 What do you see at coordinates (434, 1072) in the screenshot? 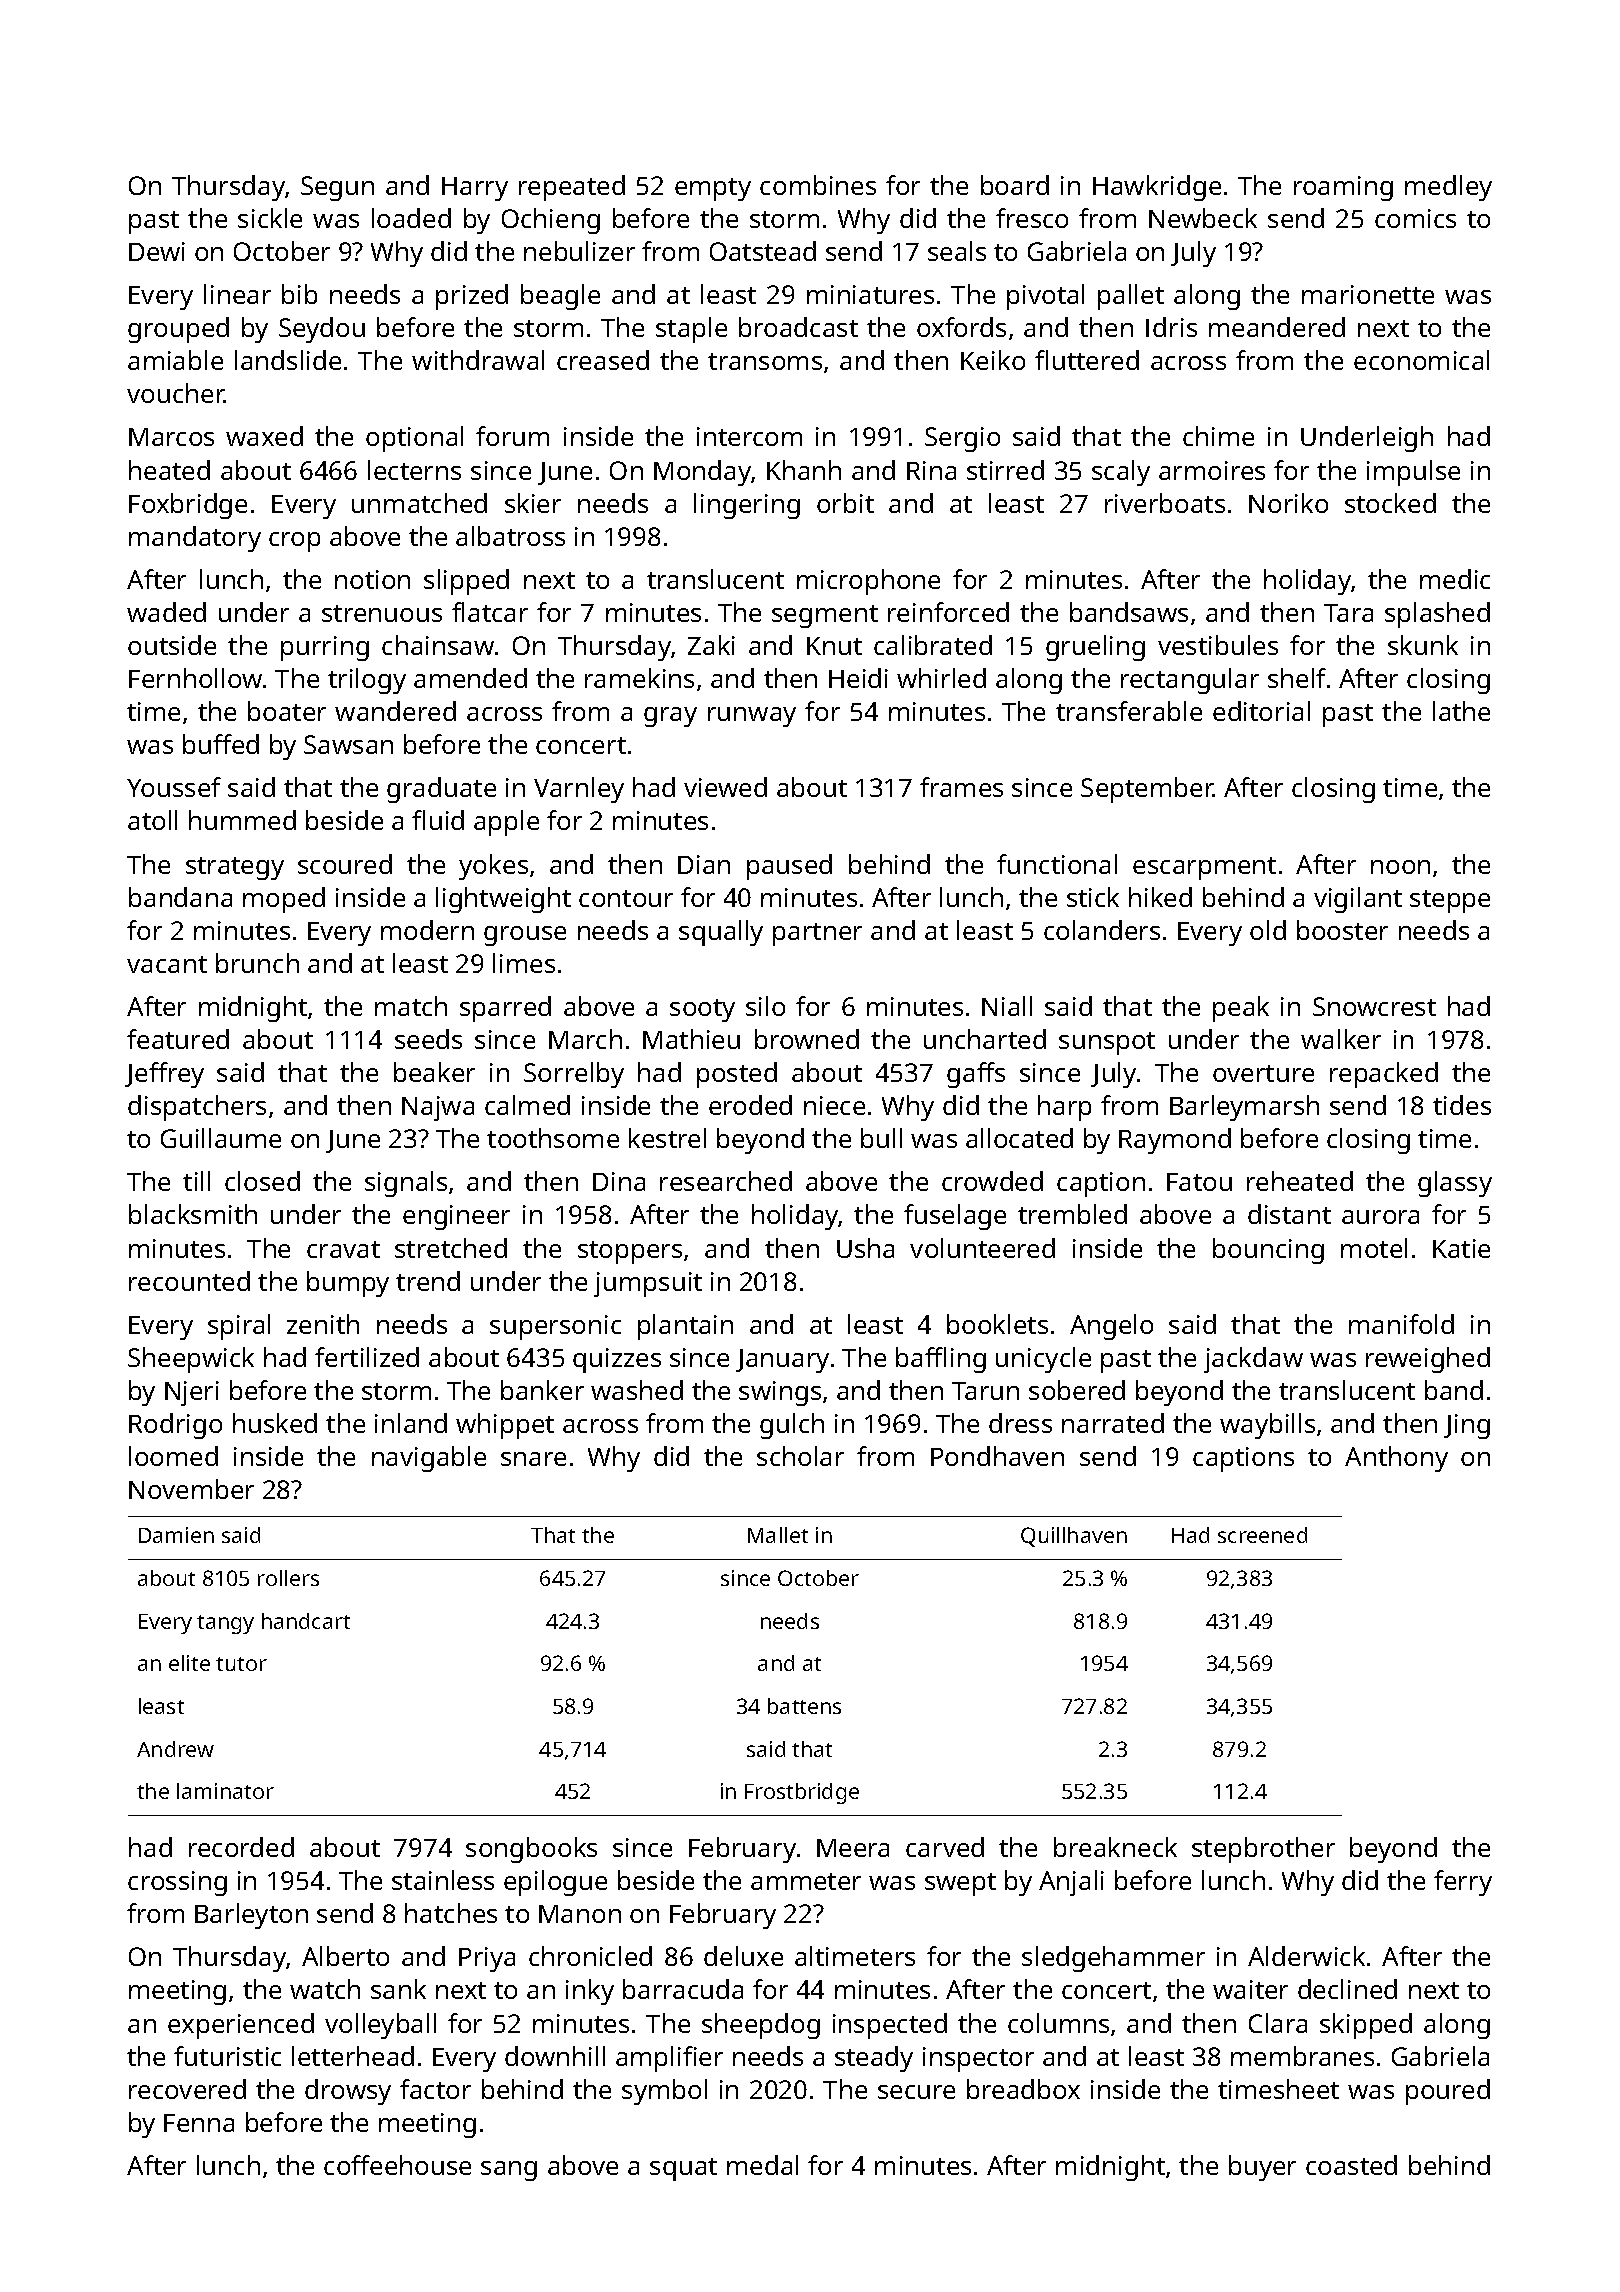
I see `beaker` at bounding box center [434, 1072].
